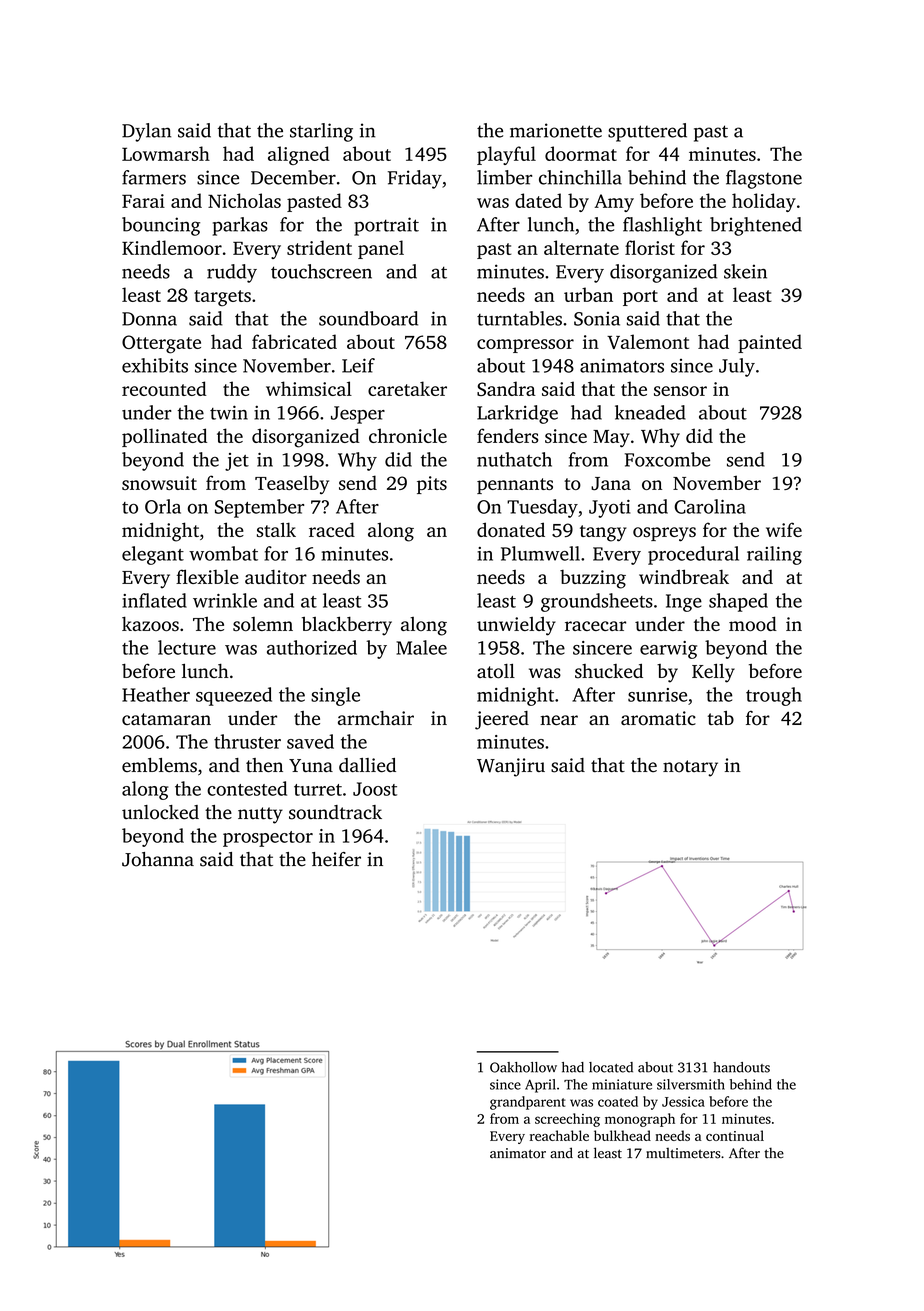 The height and width of the document is (1311, 924). I want to click on jeered, so click(502, 720).
